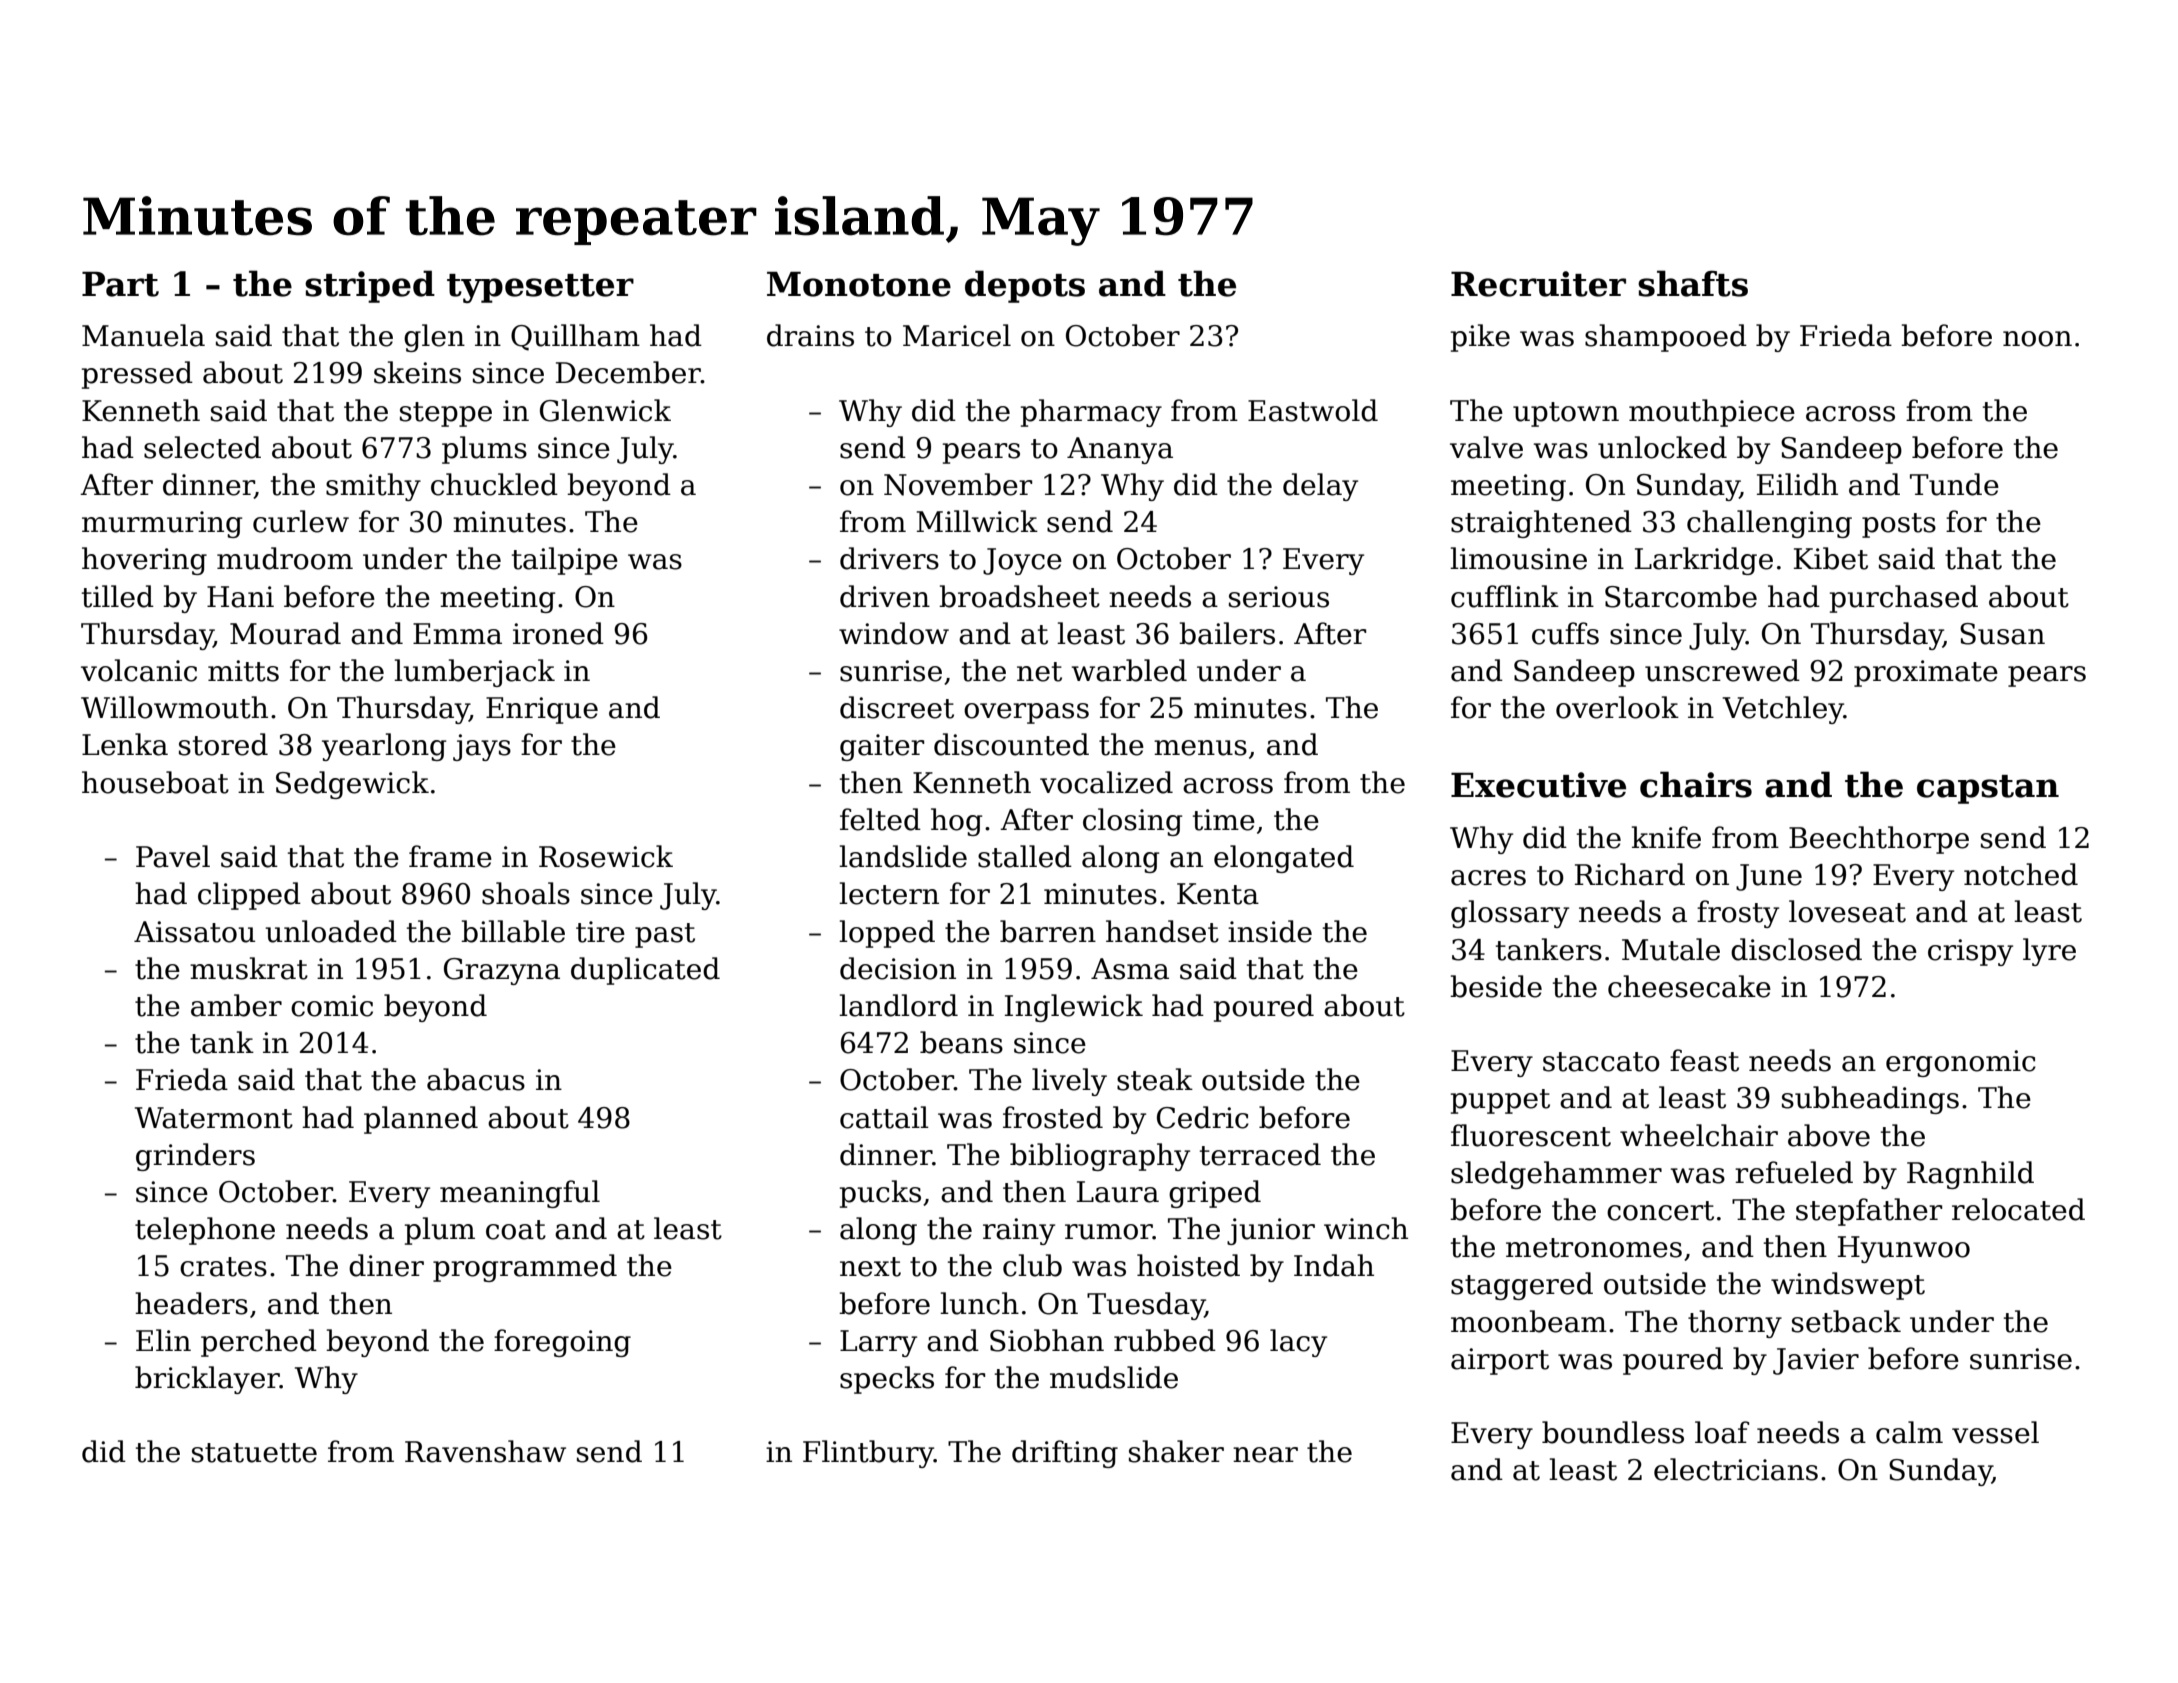 This screenshot has width=2178, height=1683. What do you see at coordinates (1904, 599) in the screenshot?
I see `purchased` at bounding box center [1904, 599].
